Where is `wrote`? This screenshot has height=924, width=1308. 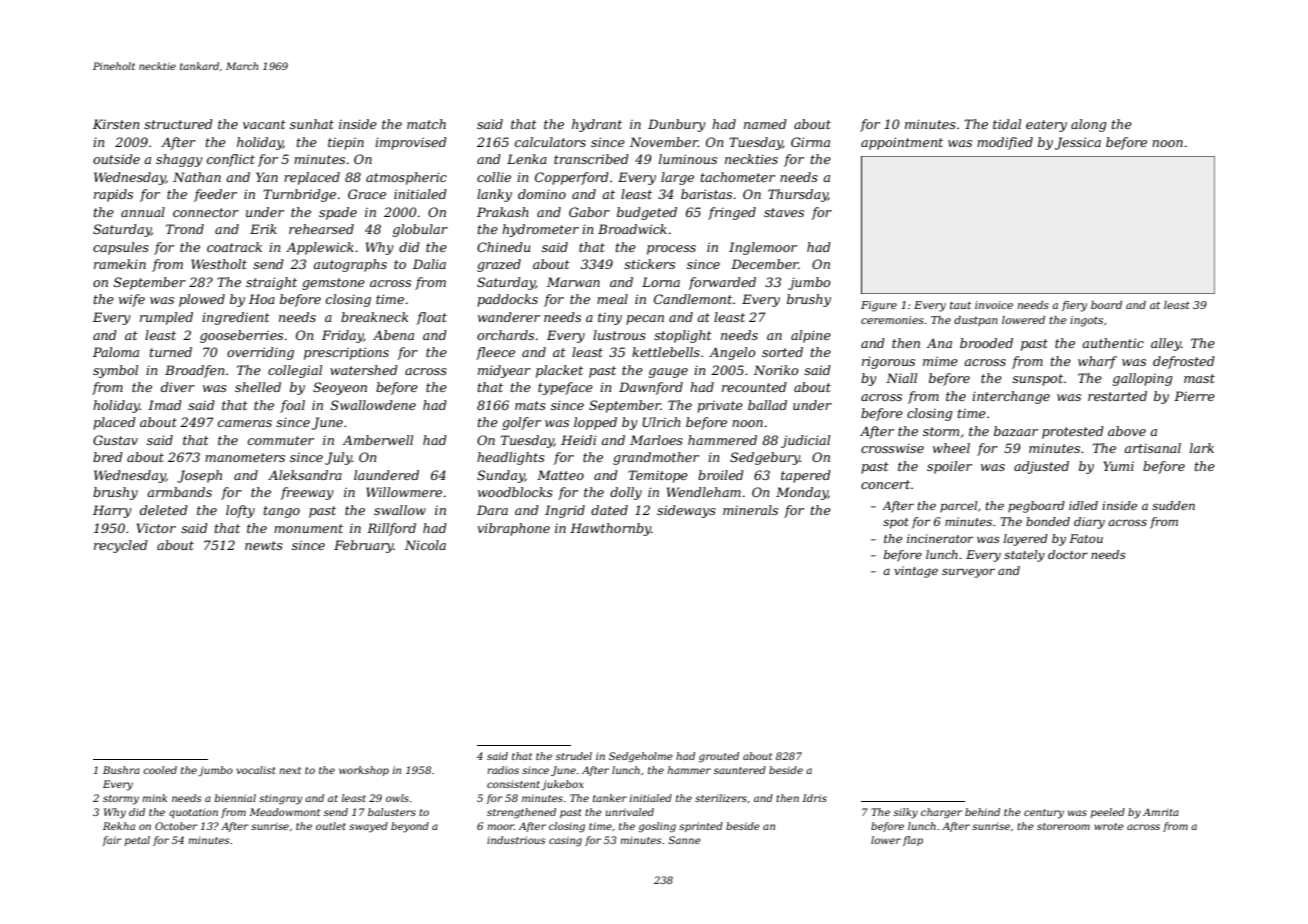 wrote is located at coordinates (1109, 826).
